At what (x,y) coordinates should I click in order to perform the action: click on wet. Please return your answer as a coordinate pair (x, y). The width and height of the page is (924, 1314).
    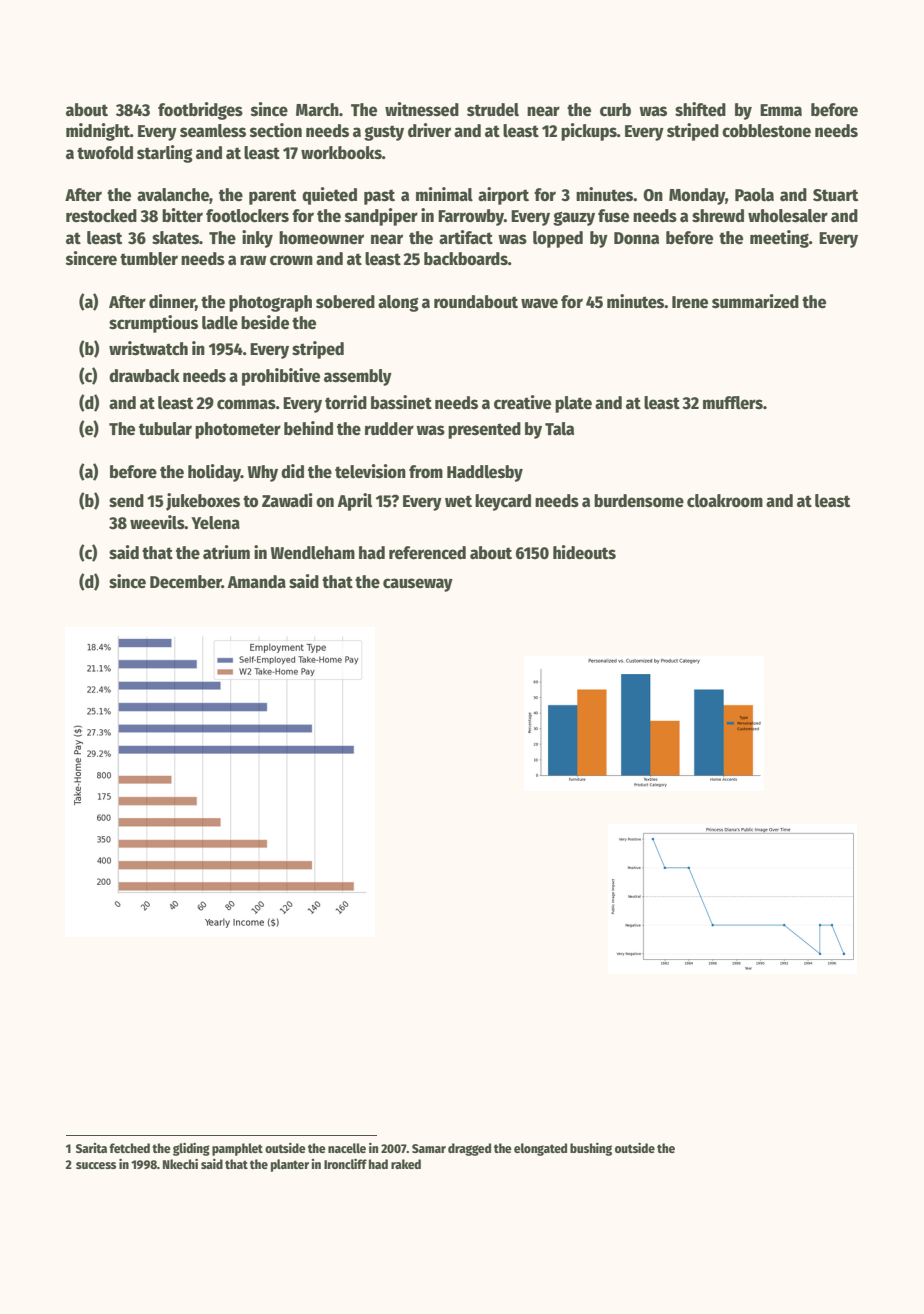
    Looking at the image, I should click on (458, 501).
